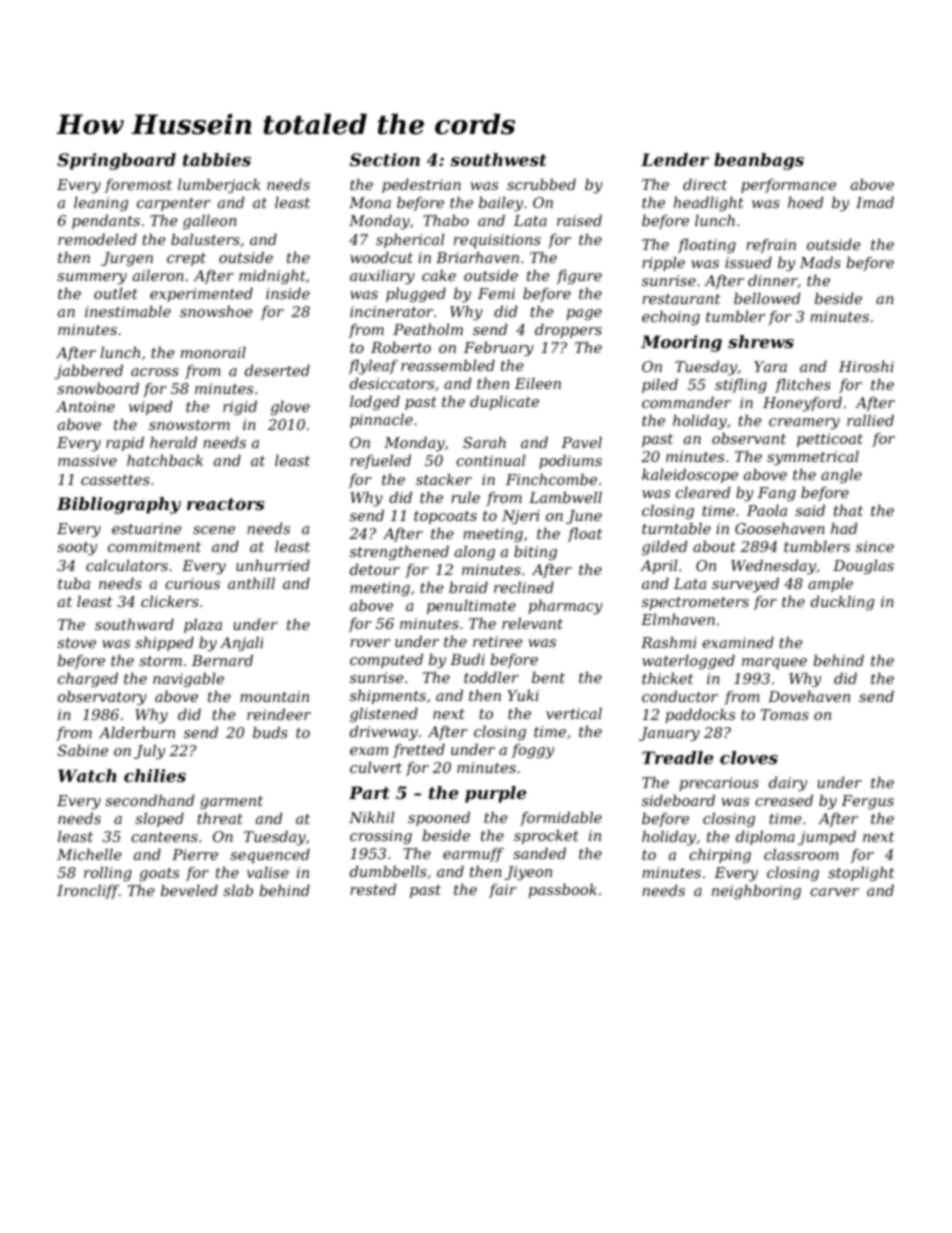 This image has height=1233, width=952. I want to click on rapid, so click(125, 444).
